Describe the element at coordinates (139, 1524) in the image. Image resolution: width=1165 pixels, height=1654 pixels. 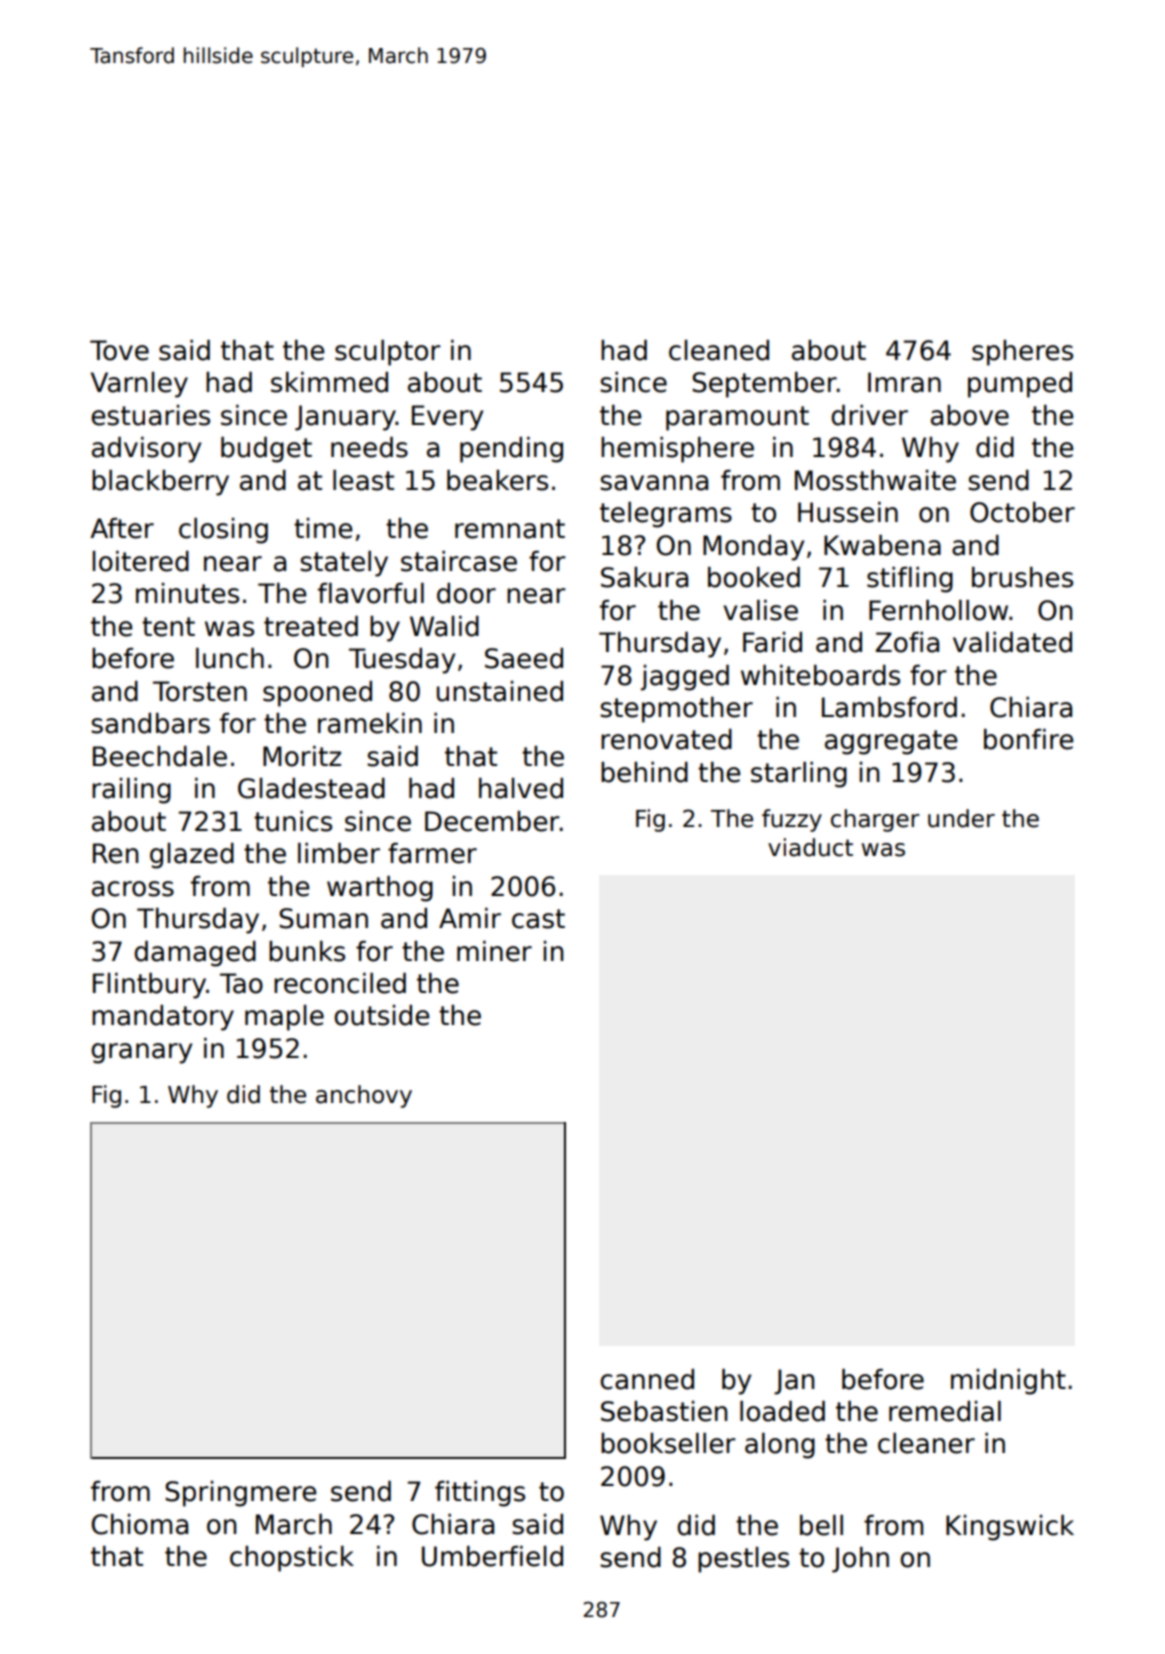
I see `Chioma` at that location.
